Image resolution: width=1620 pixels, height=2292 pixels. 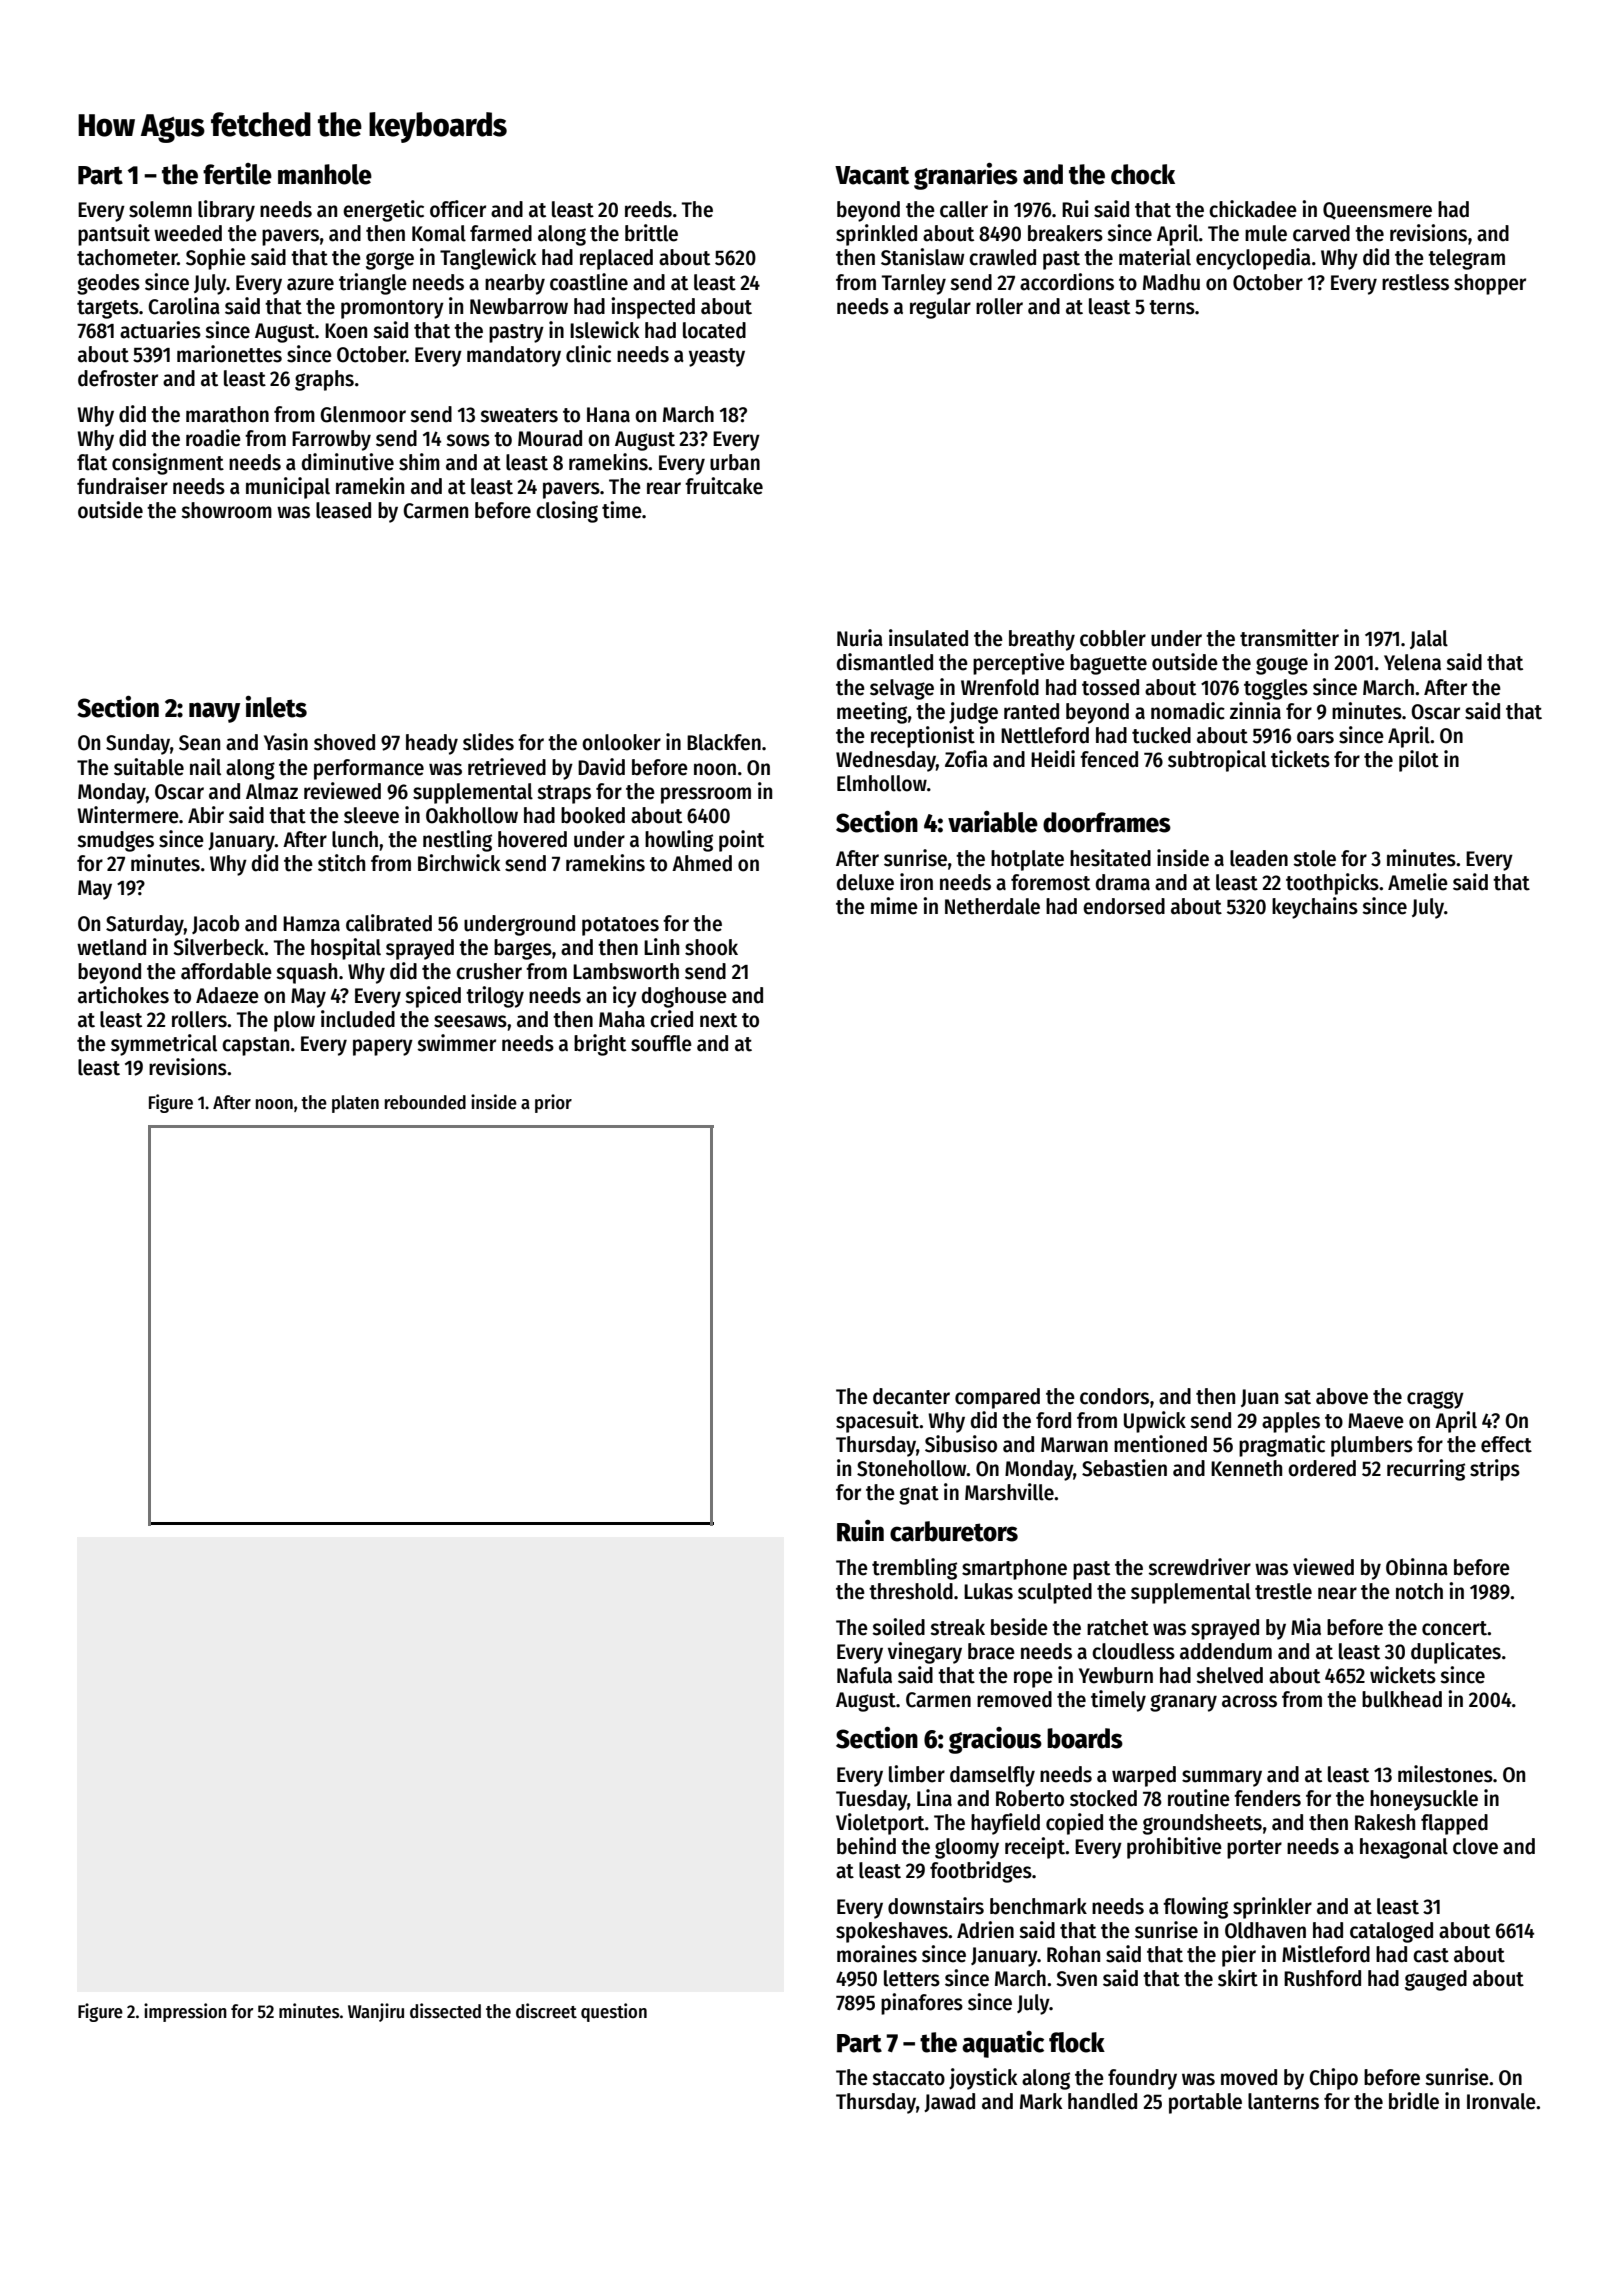 I want to click on skirt, so click(x=1238, y=1978).
